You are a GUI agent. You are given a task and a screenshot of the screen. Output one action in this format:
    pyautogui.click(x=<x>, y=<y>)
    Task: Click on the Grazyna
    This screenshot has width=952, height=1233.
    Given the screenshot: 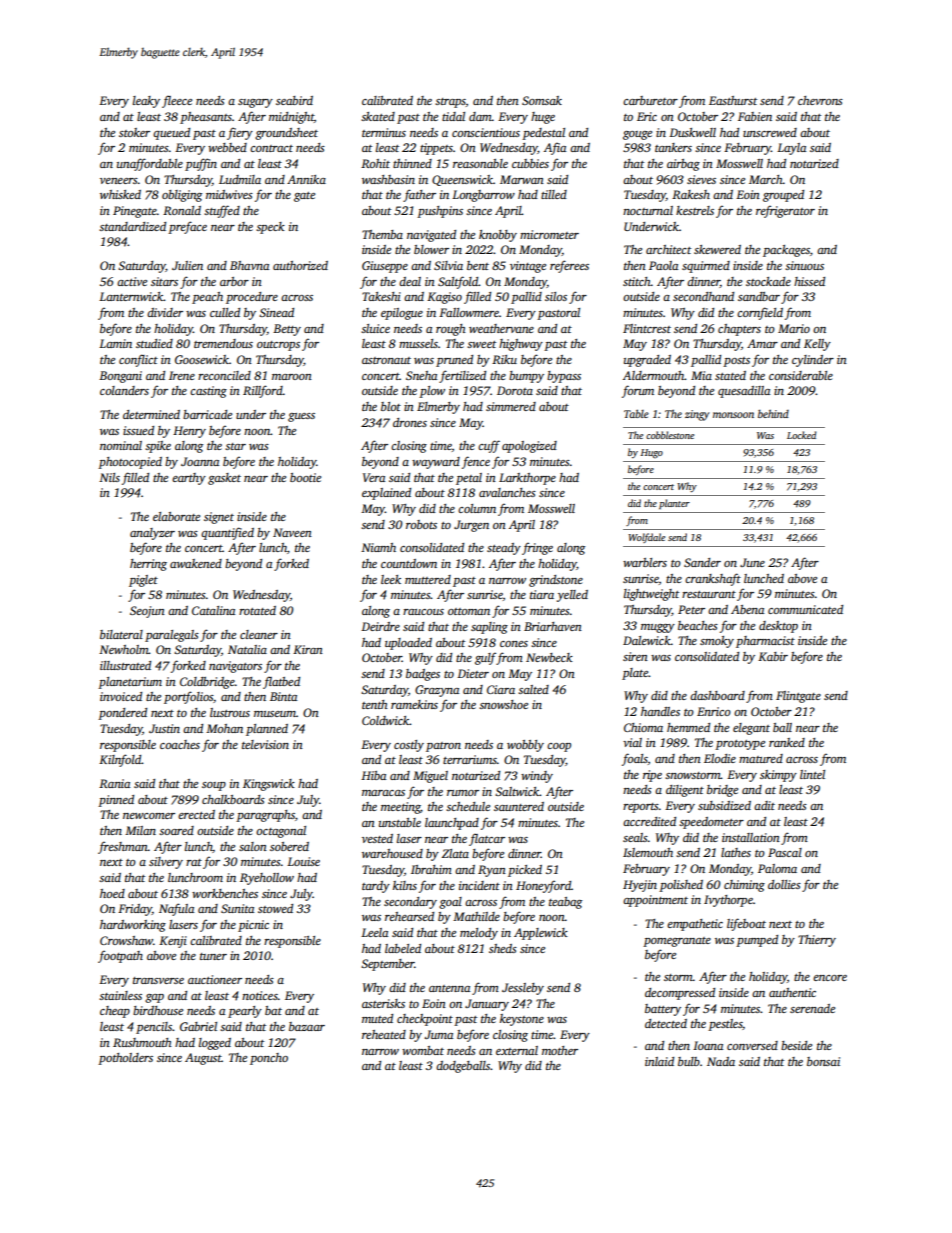 What is the action you would take?
    pyautogui.click(x=437, y=691)
